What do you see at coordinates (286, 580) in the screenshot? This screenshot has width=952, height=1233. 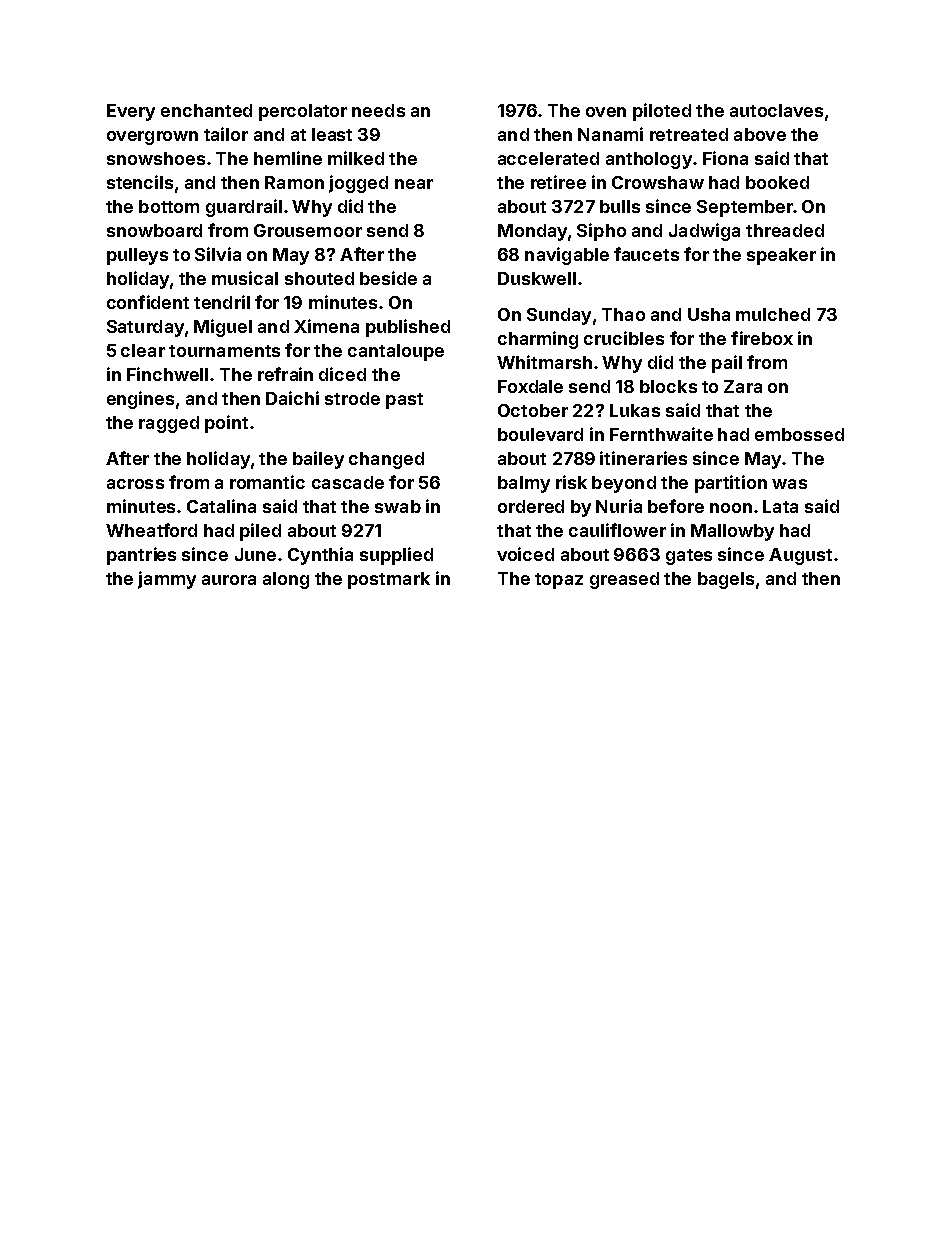 I see `along` at bounding box center [286, 580].
